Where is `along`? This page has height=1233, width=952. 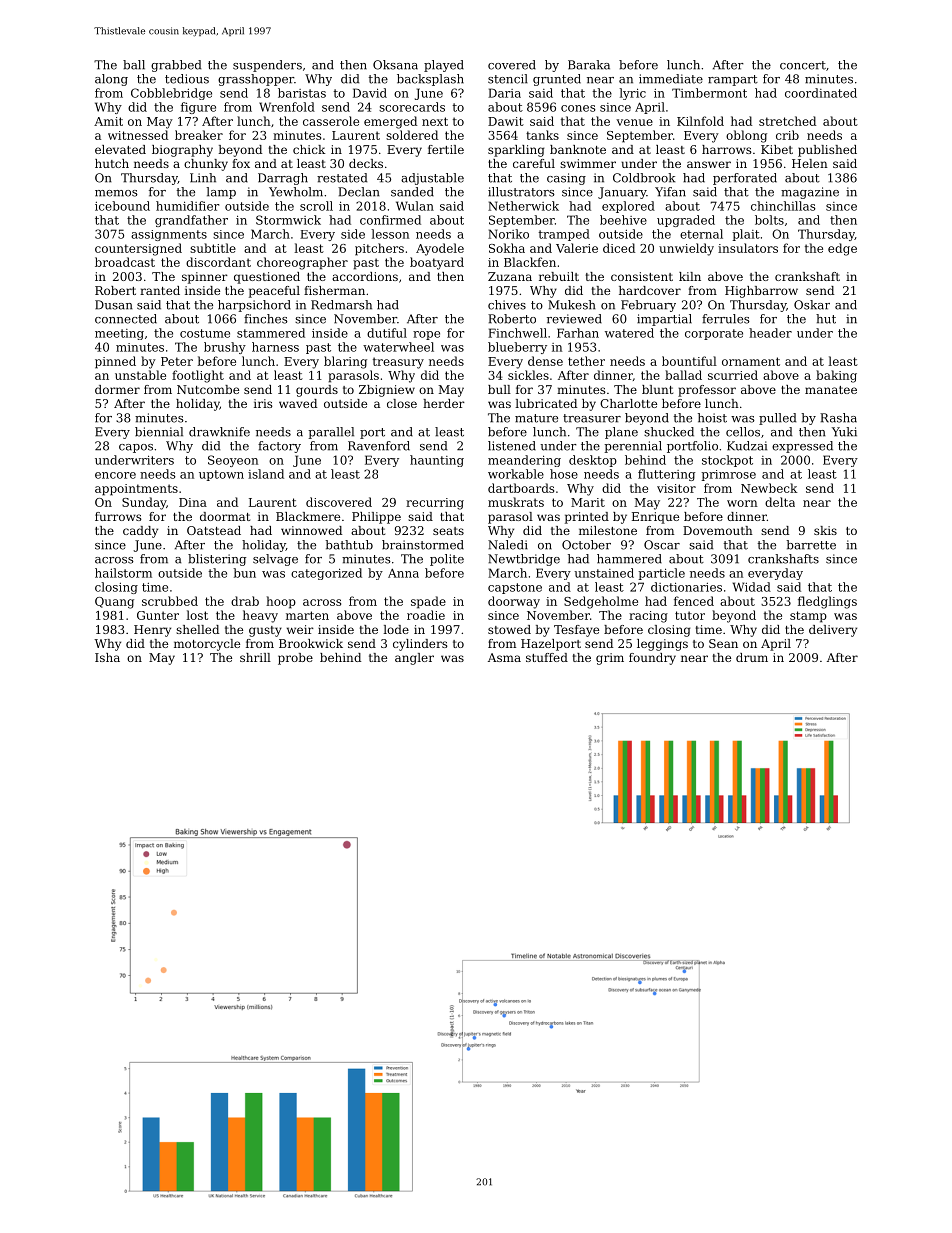
along is located at coordinates (111, 80).
